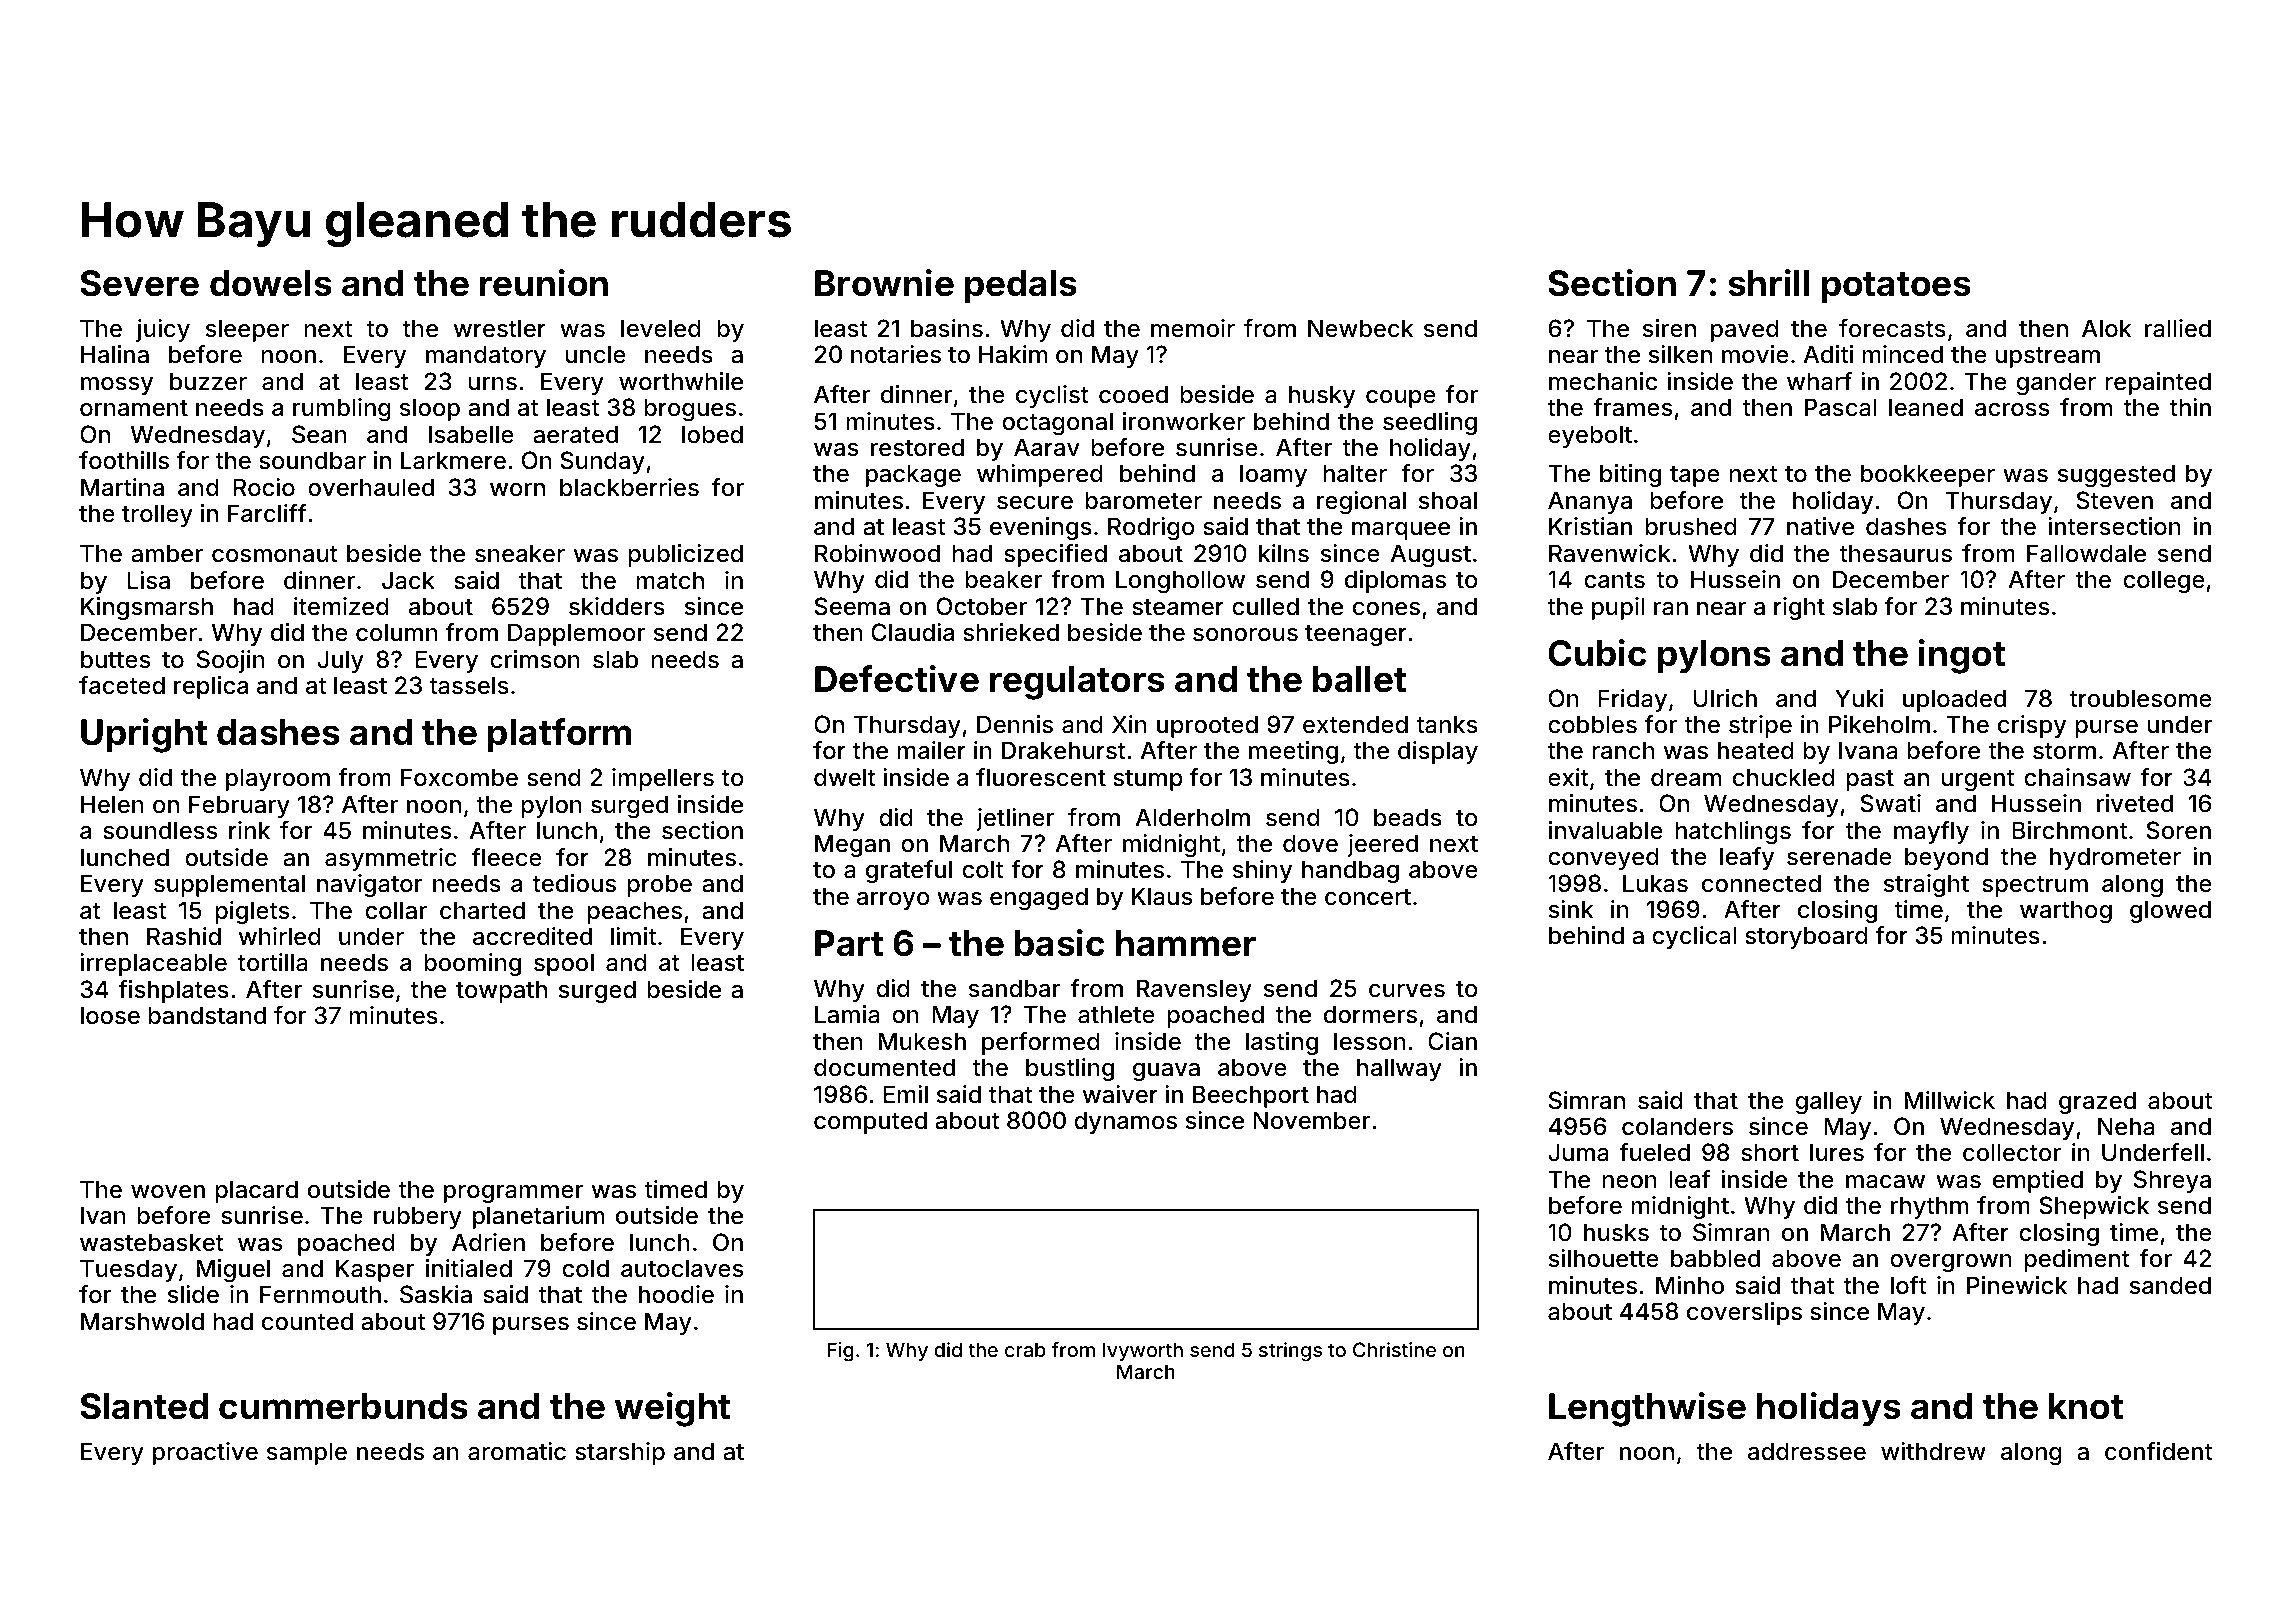 Image resolution: width=2292 pixels, height=1620 pixels. I want to click on jetliner, so click(1015, 819).
